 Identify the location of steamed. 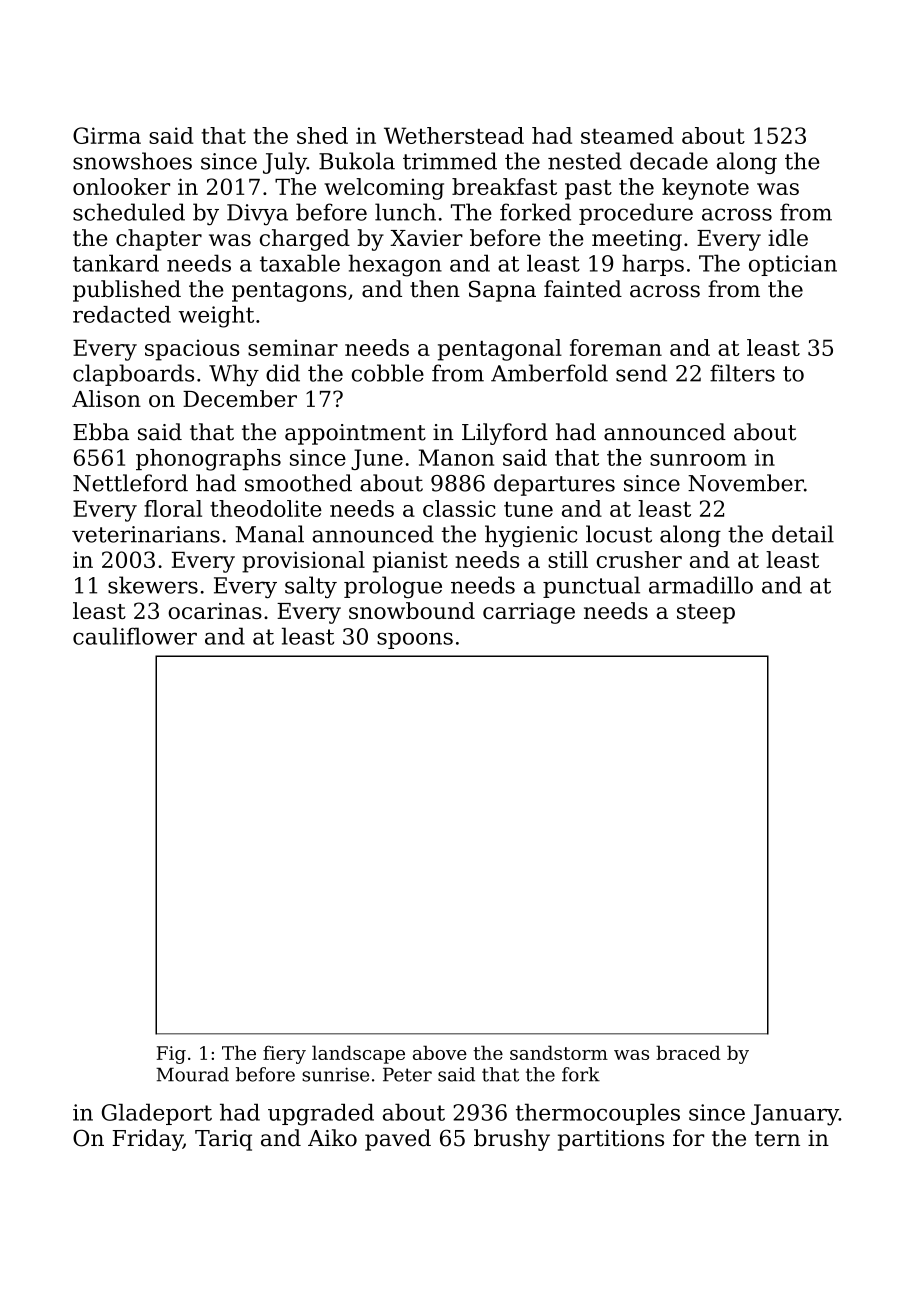
(627, 135).
